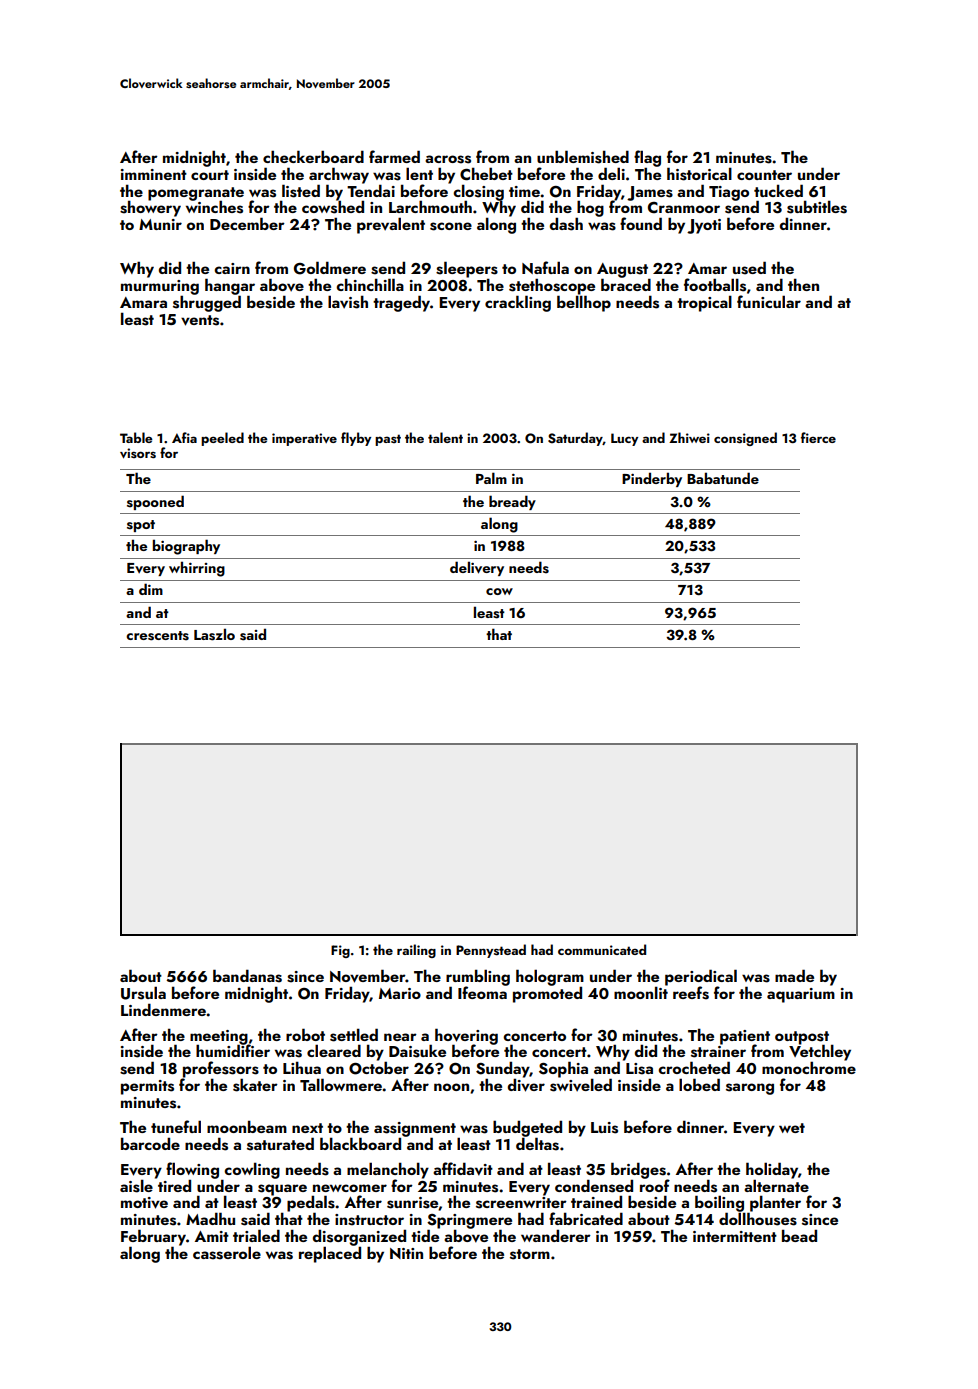  Describe the element at coordinates (723, 478) in the screenshot. I see `Babatunde` at that location.
